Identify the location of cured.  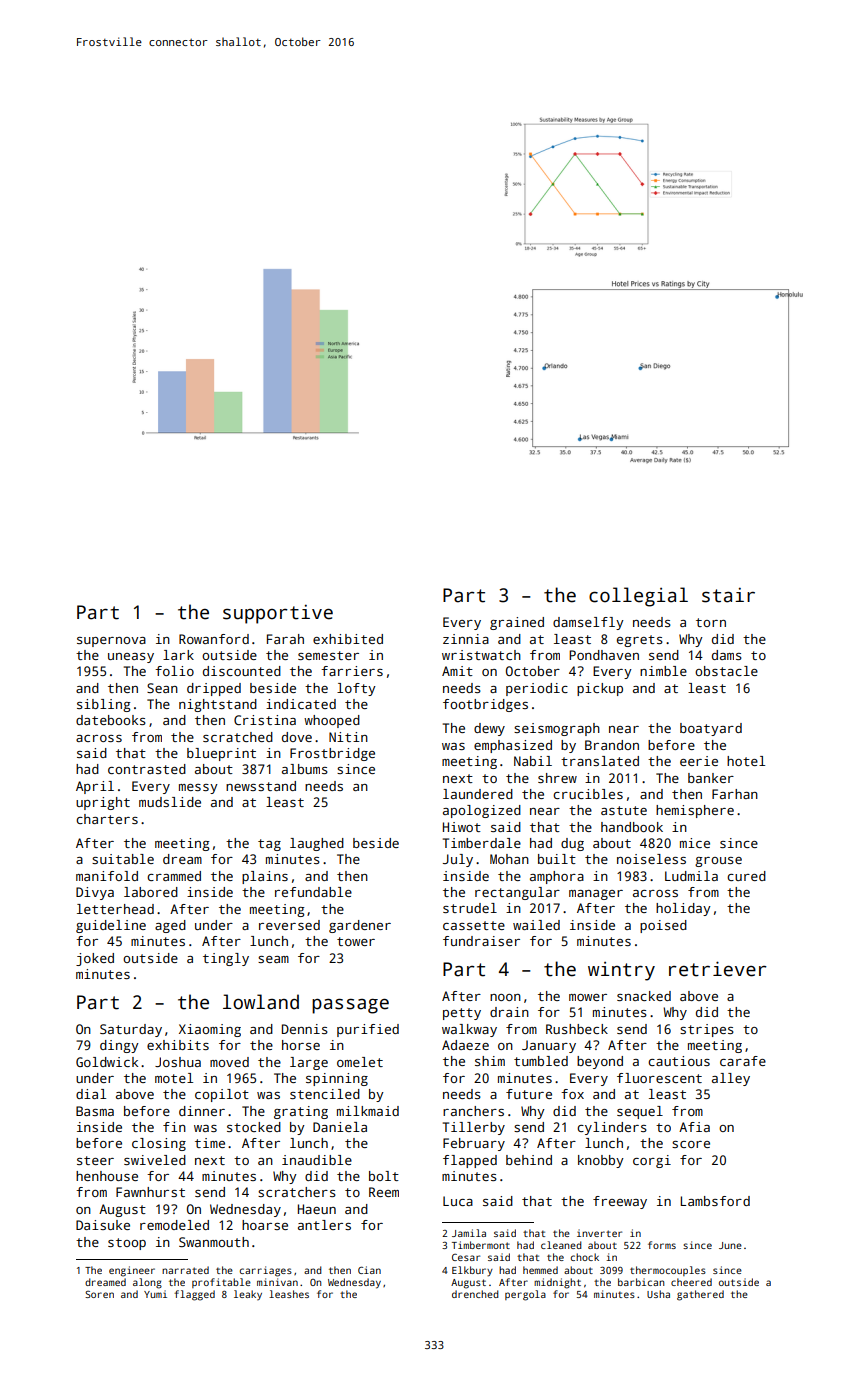
(746, 876).
